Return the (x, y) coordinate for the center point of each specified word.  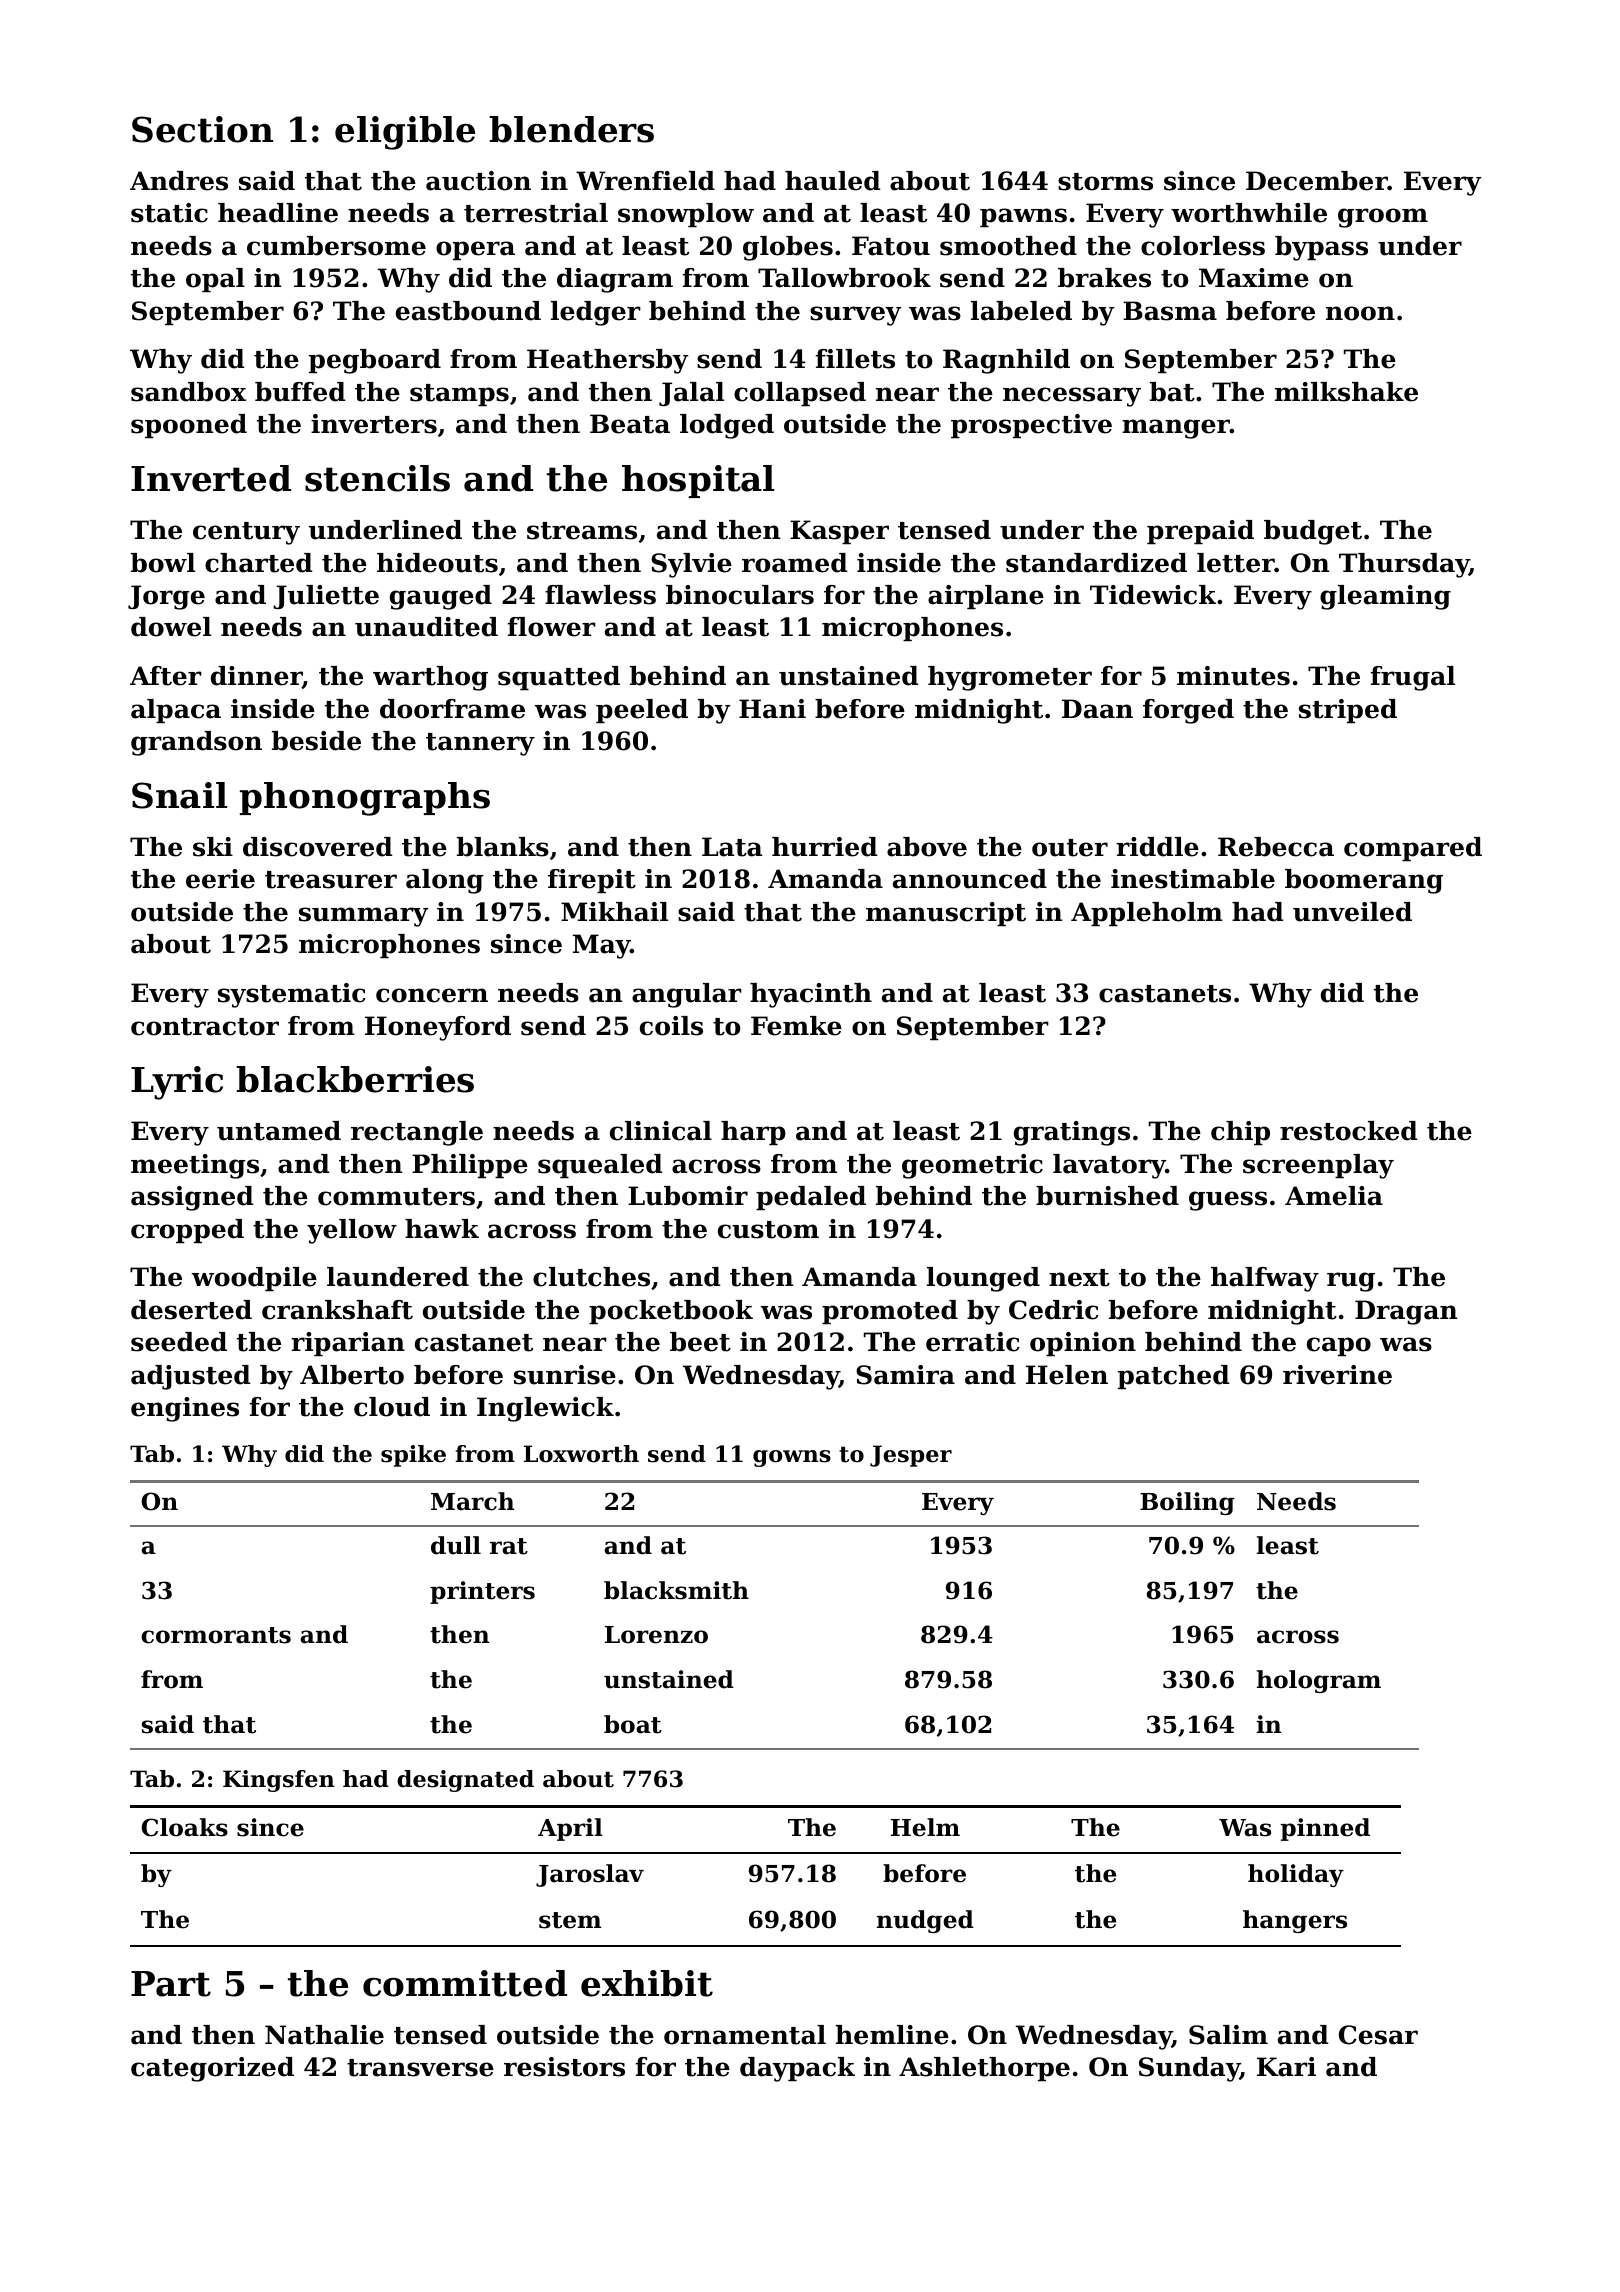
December (1317, 181)
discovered (318, 847)
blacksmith (676, 1590)
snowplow (686, 215)
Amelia (1334, 1196)
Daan (1097, 709)
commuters (396, 1197)
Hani (772, 709)
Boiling (1187, 1503)
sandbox (188, 392)
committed (465, 1983)
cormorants (216, 1635)
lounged (983, 1279)
